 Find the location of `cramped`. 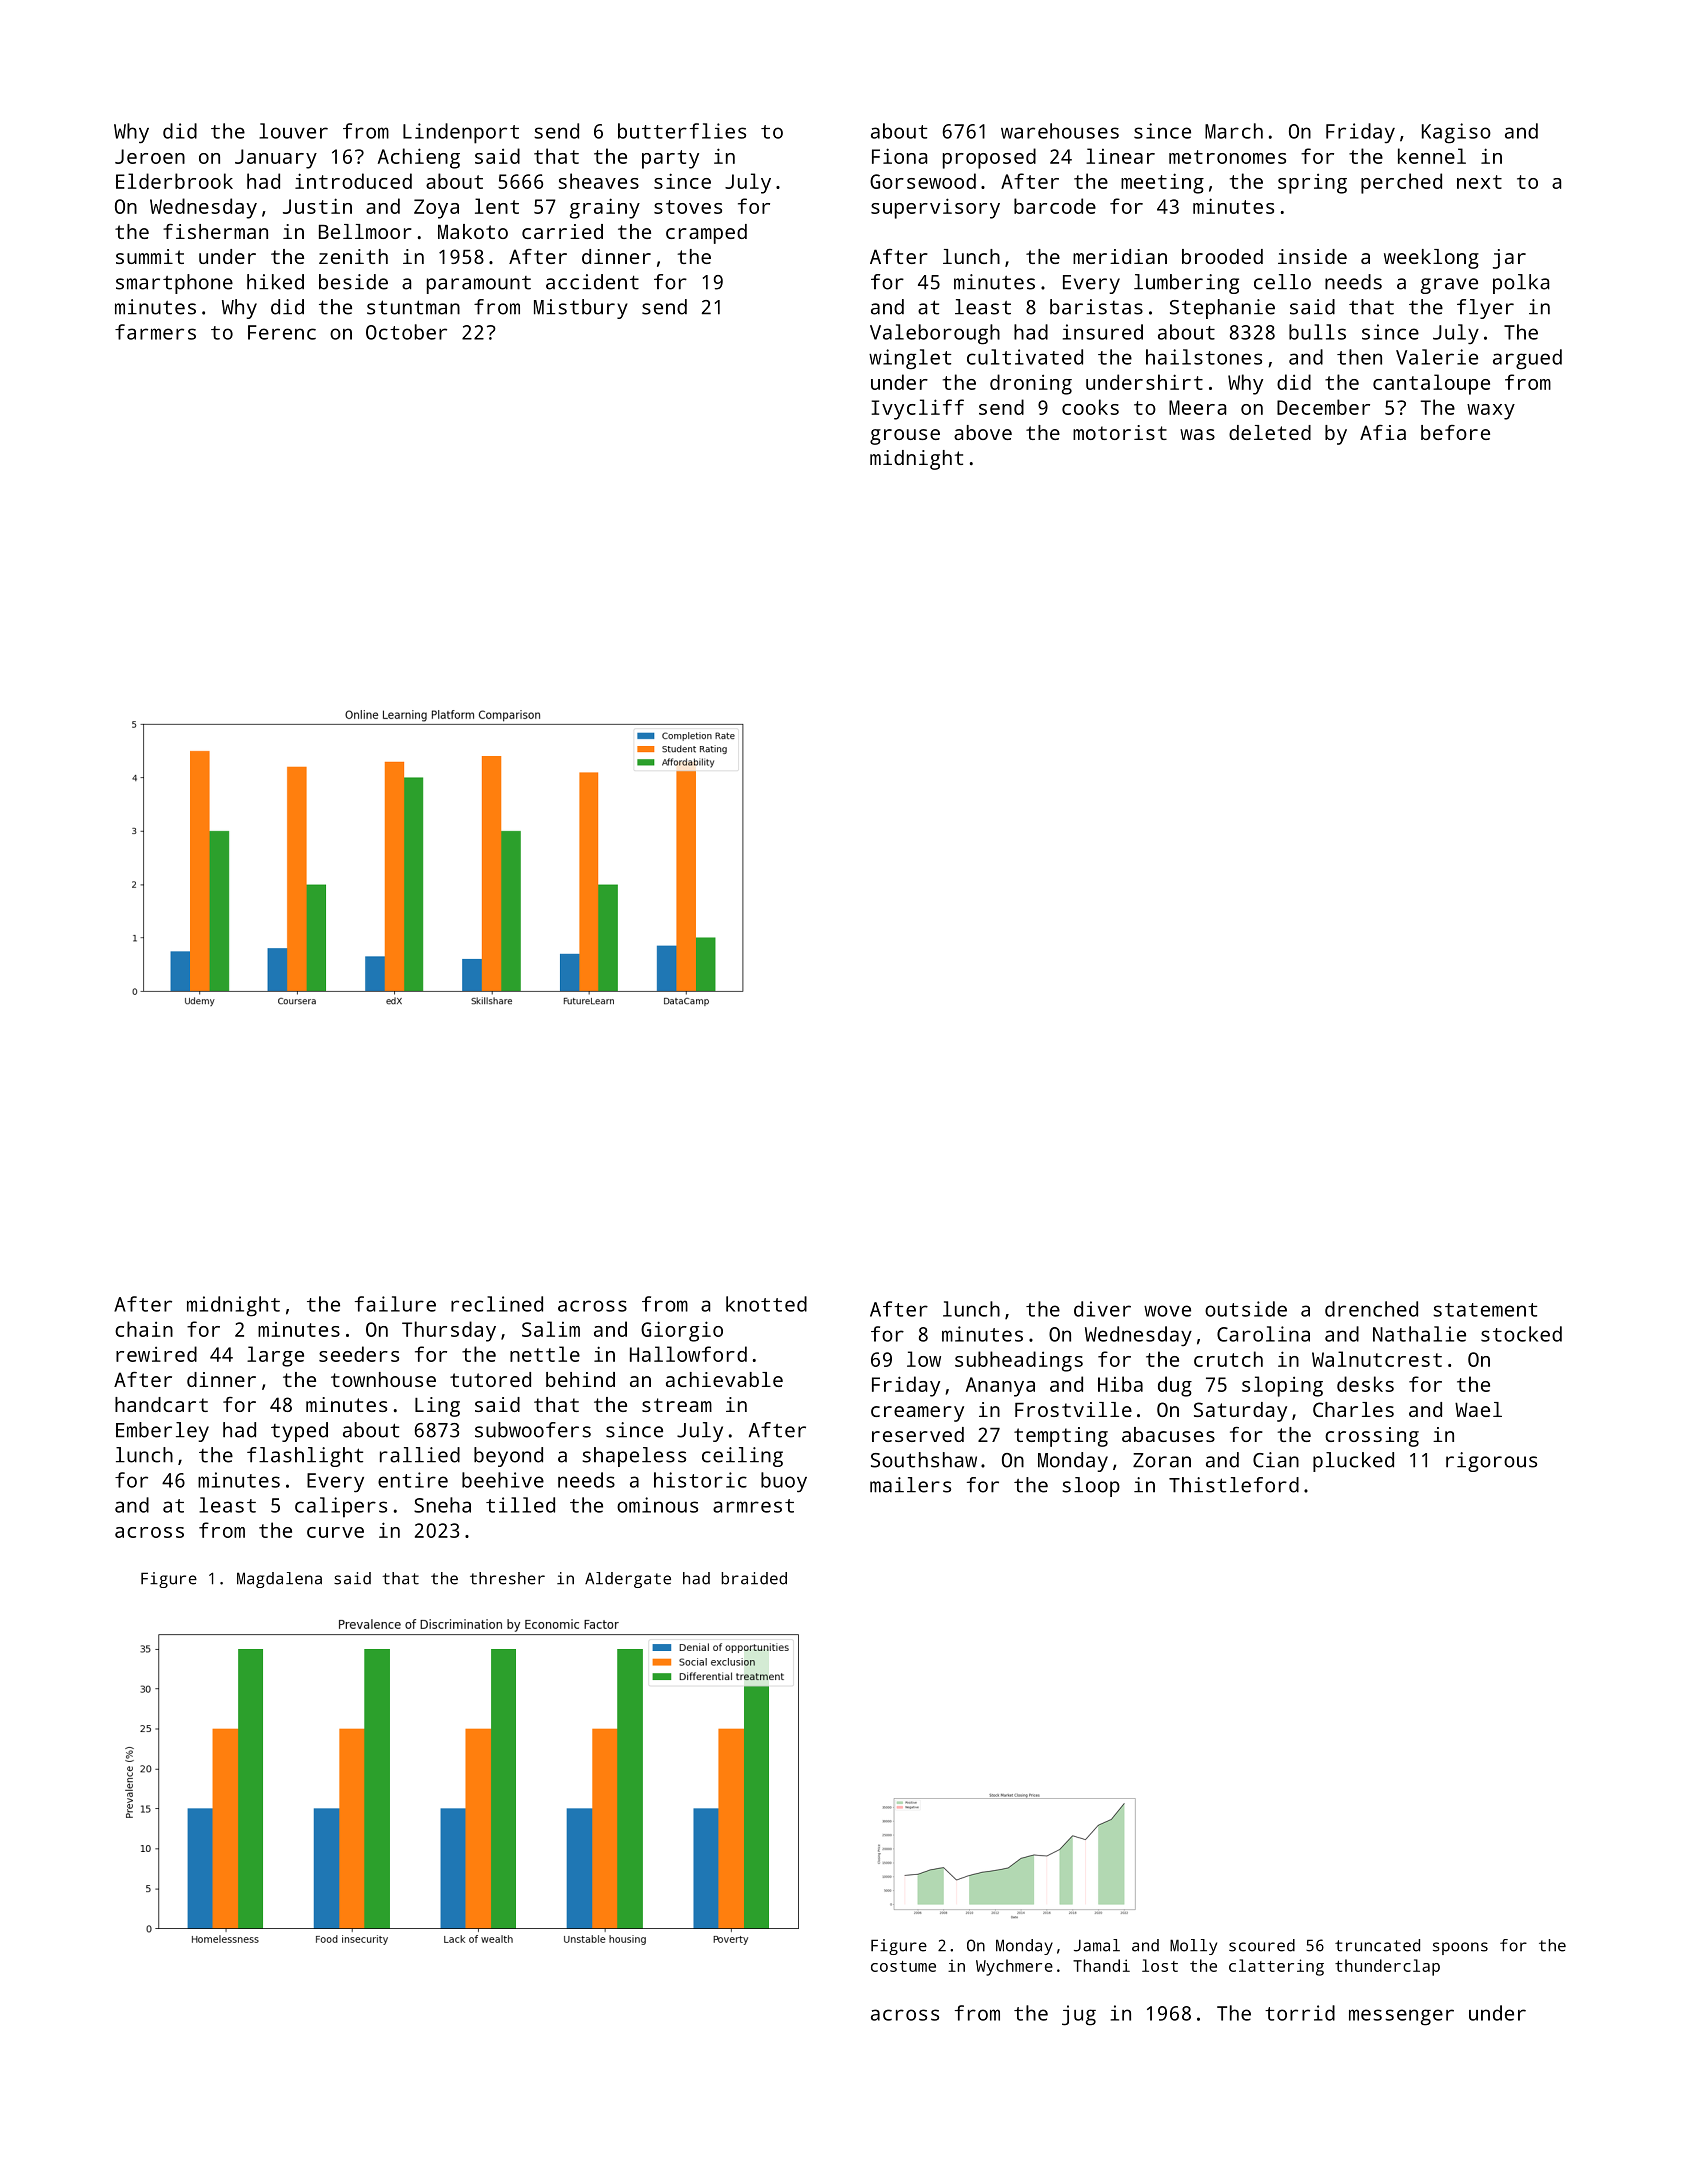

cramped is located at coordinates (706, 234).
